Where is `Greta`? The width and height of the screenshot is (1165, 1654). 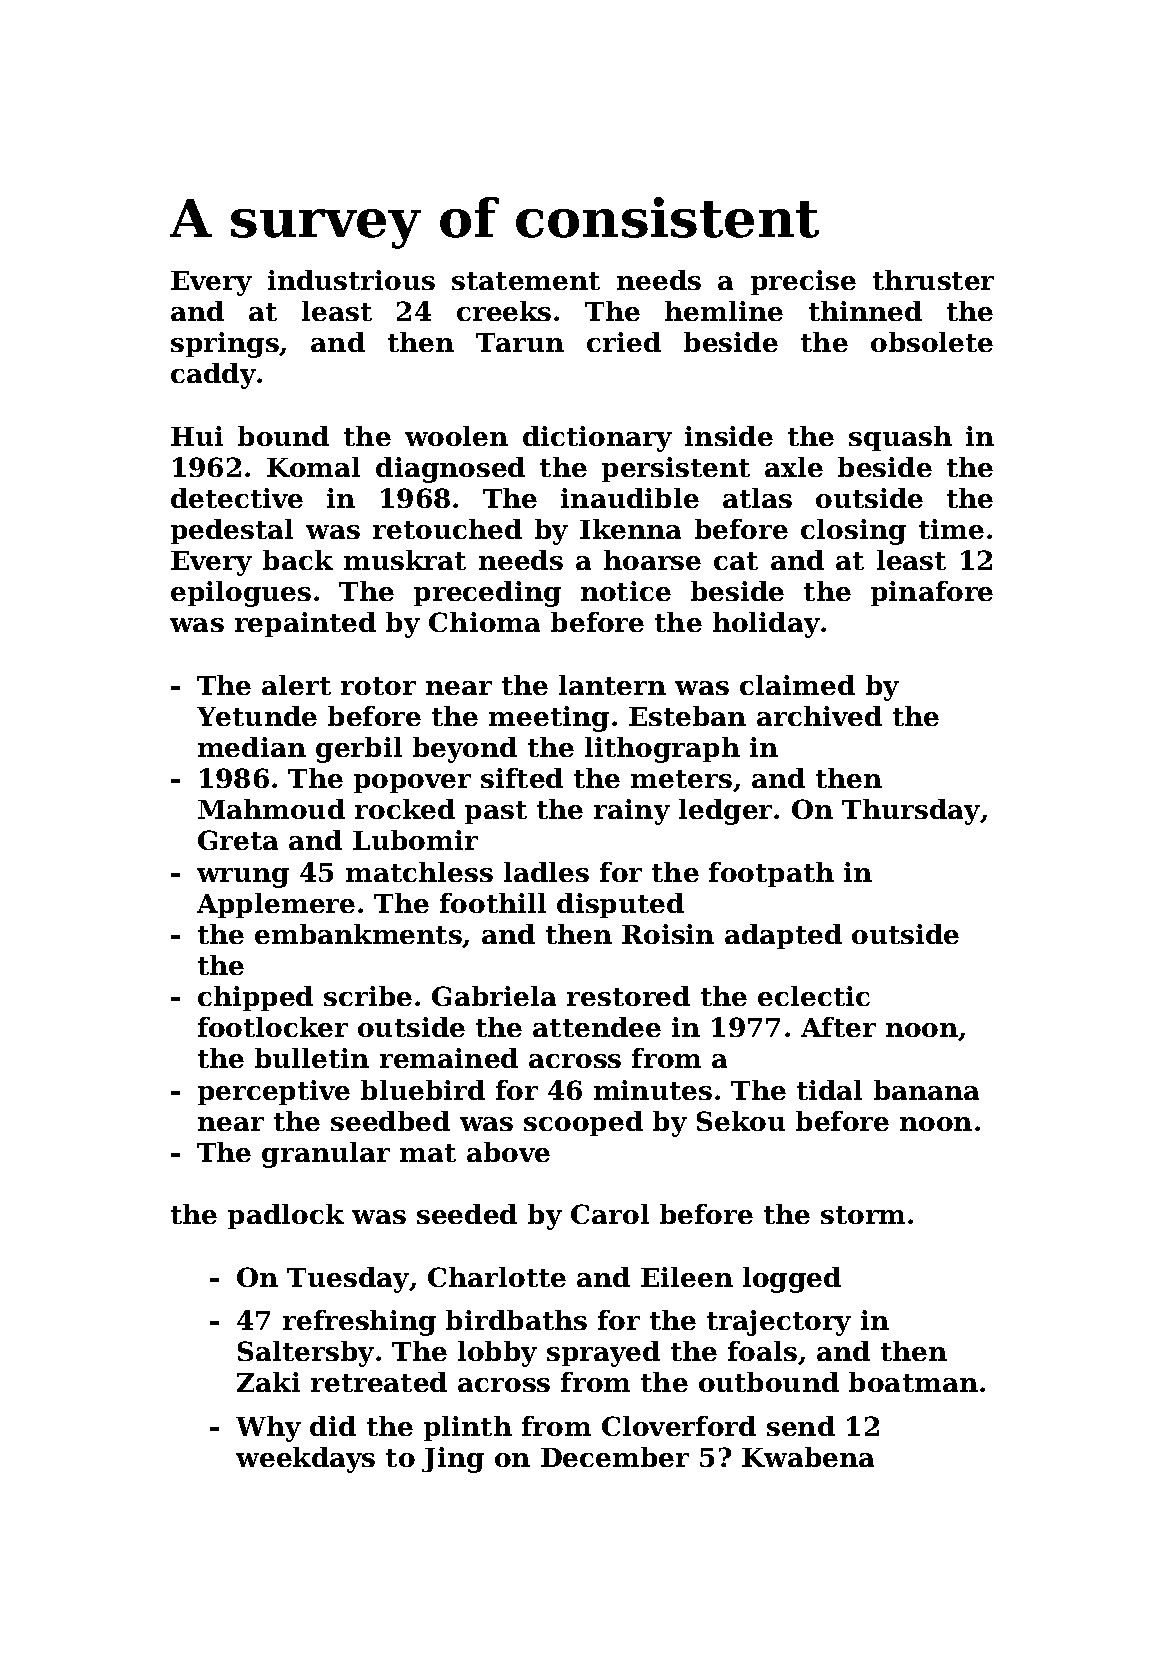 Greta is located at coordinates (238, 840).
